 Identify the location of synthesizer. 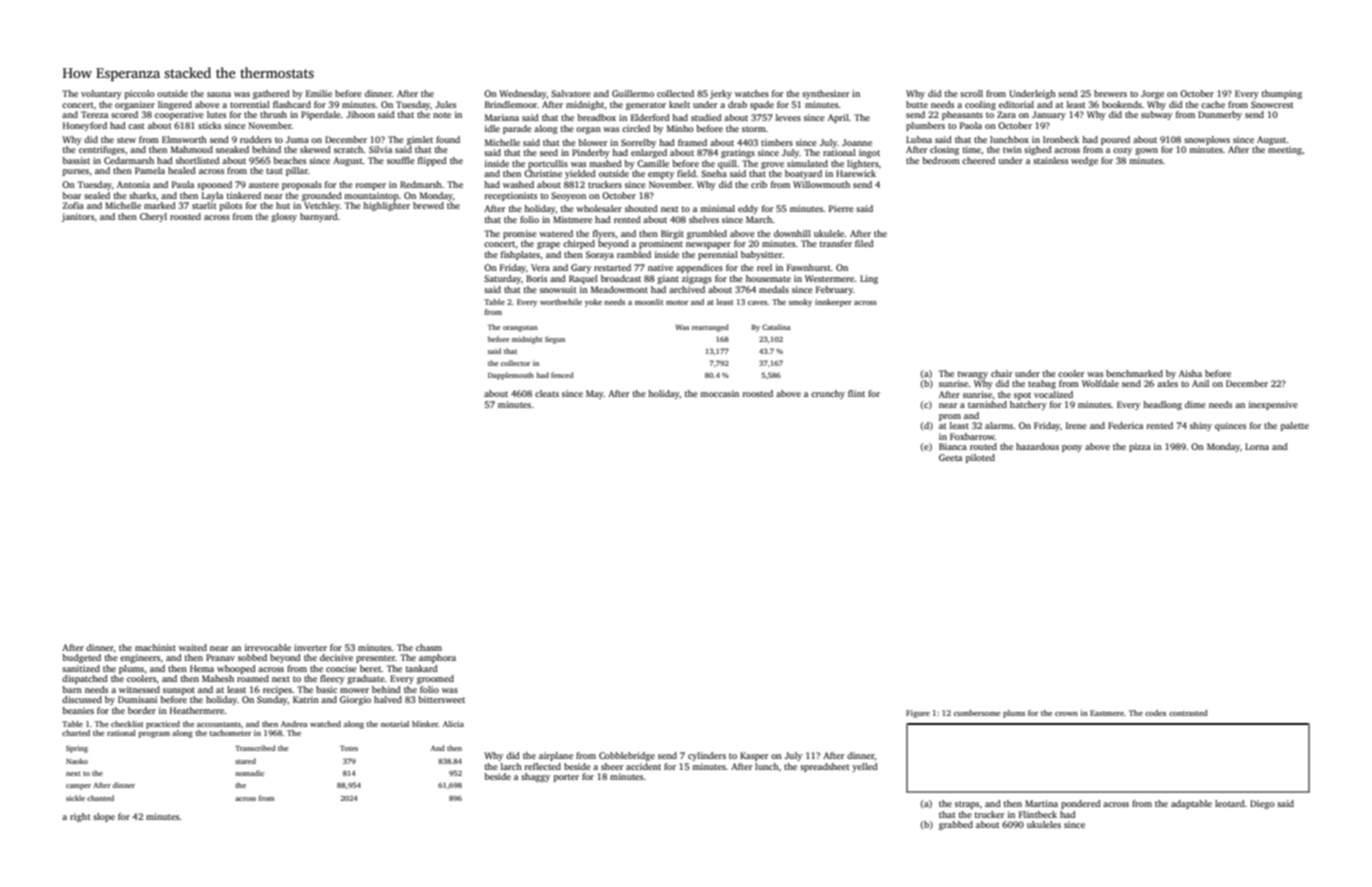
(825, 94).
